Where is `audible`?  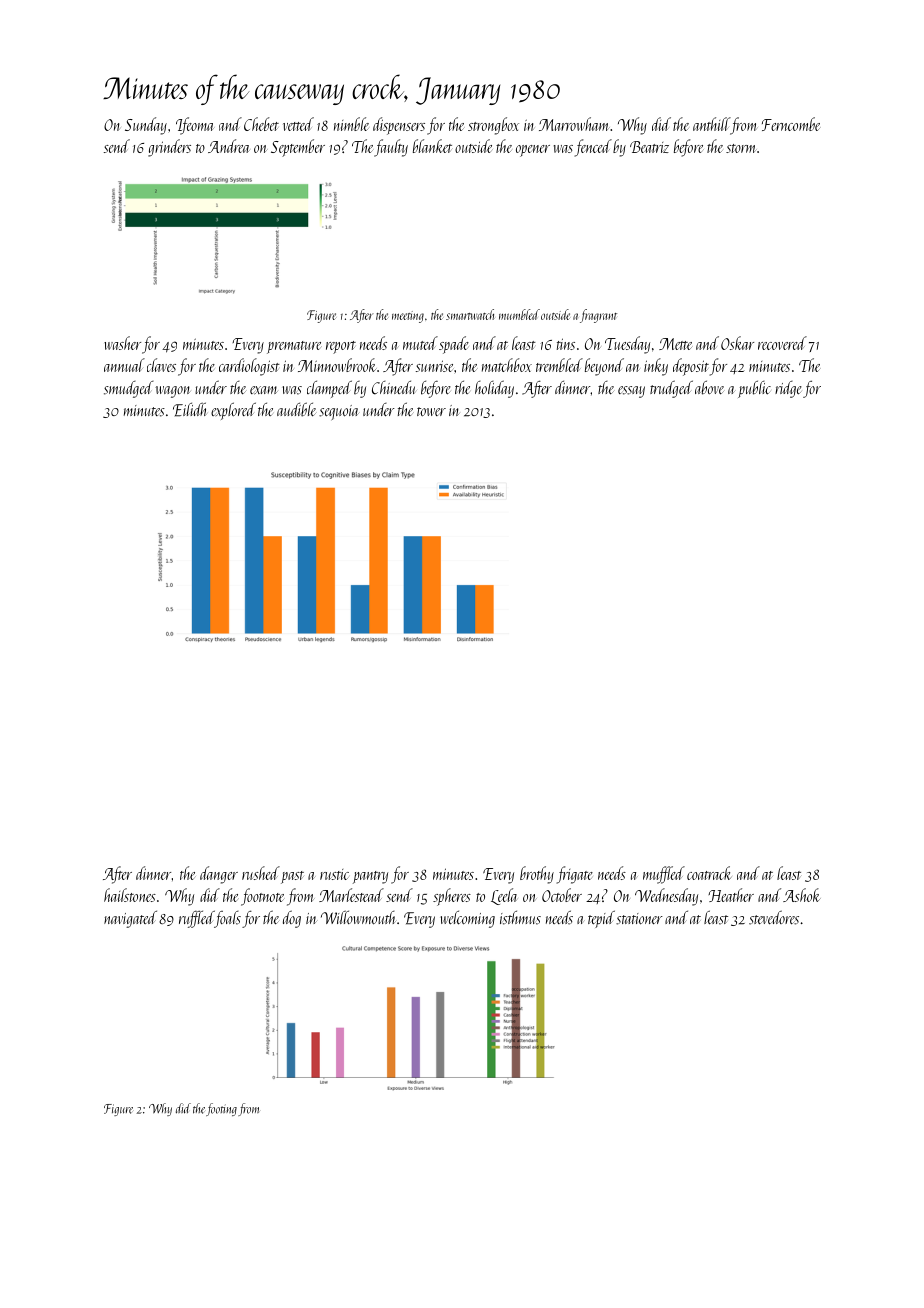
audible is located at coordinates (296, 409).
